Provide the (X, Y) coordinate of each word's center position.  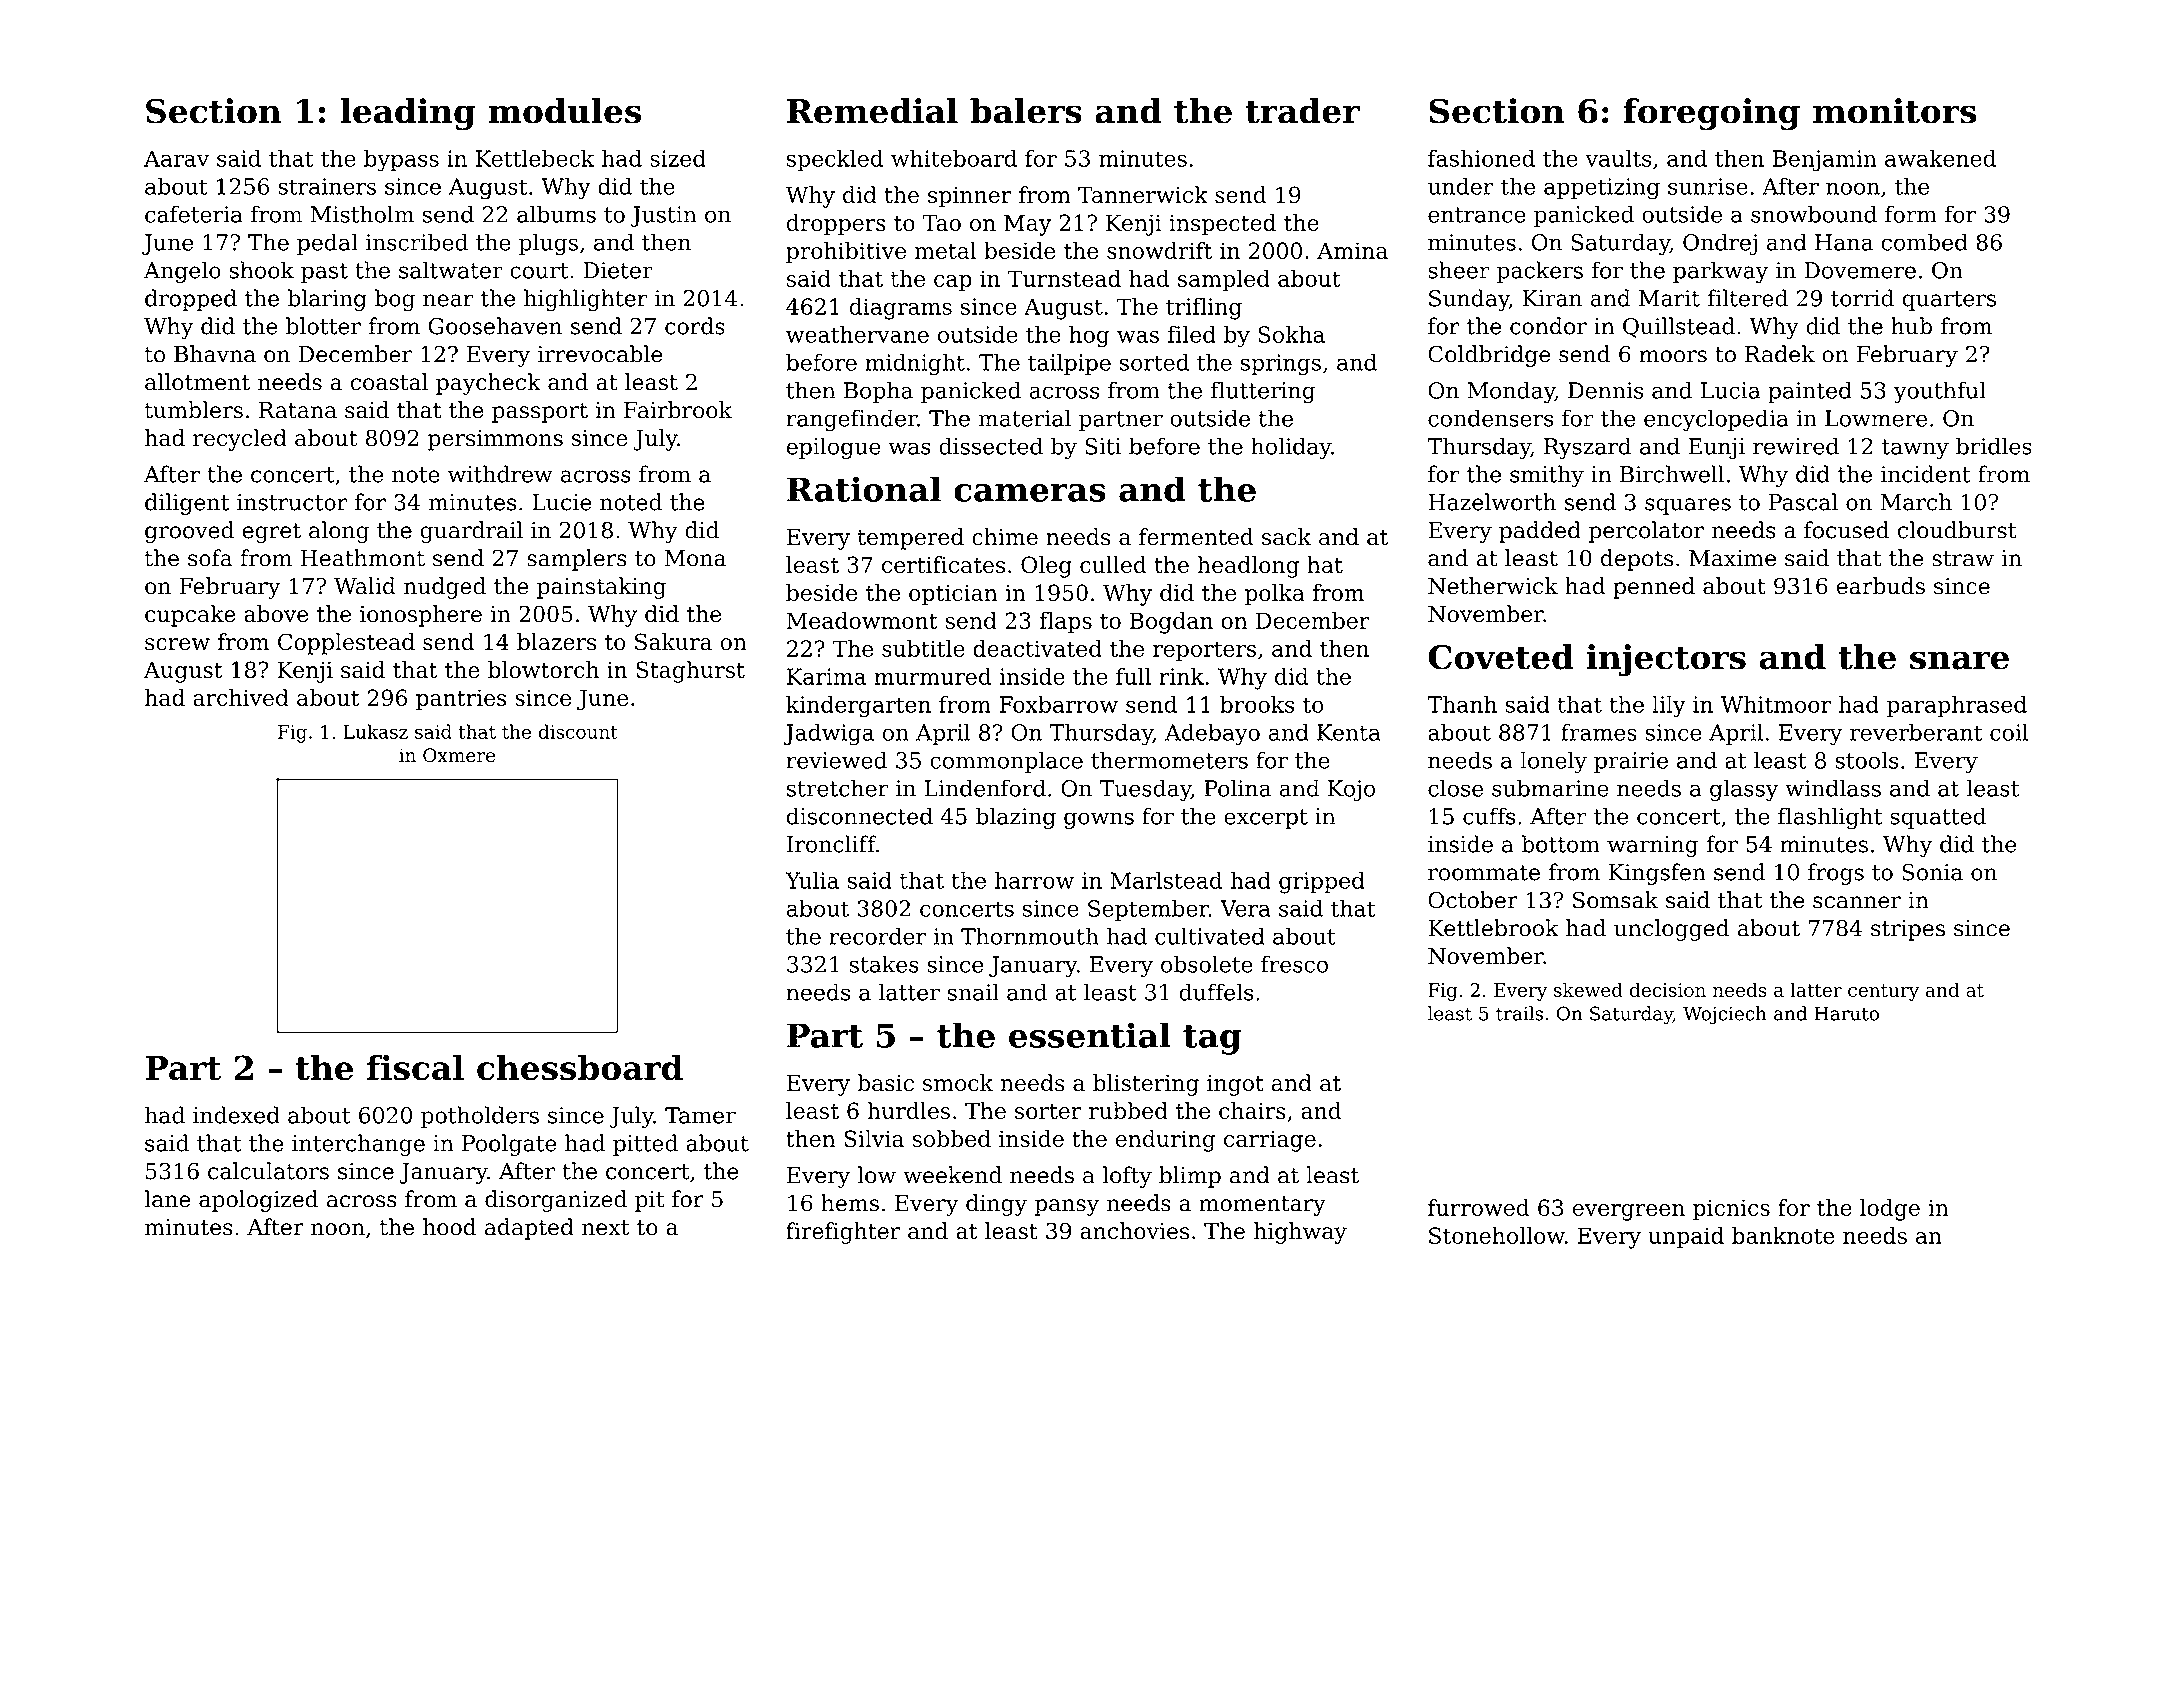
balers (1026, 111)
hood (449, 1227)
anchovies (1134, 1231)
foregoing (1711, 114)
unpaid (1686, 1238)
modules (564, 111)
